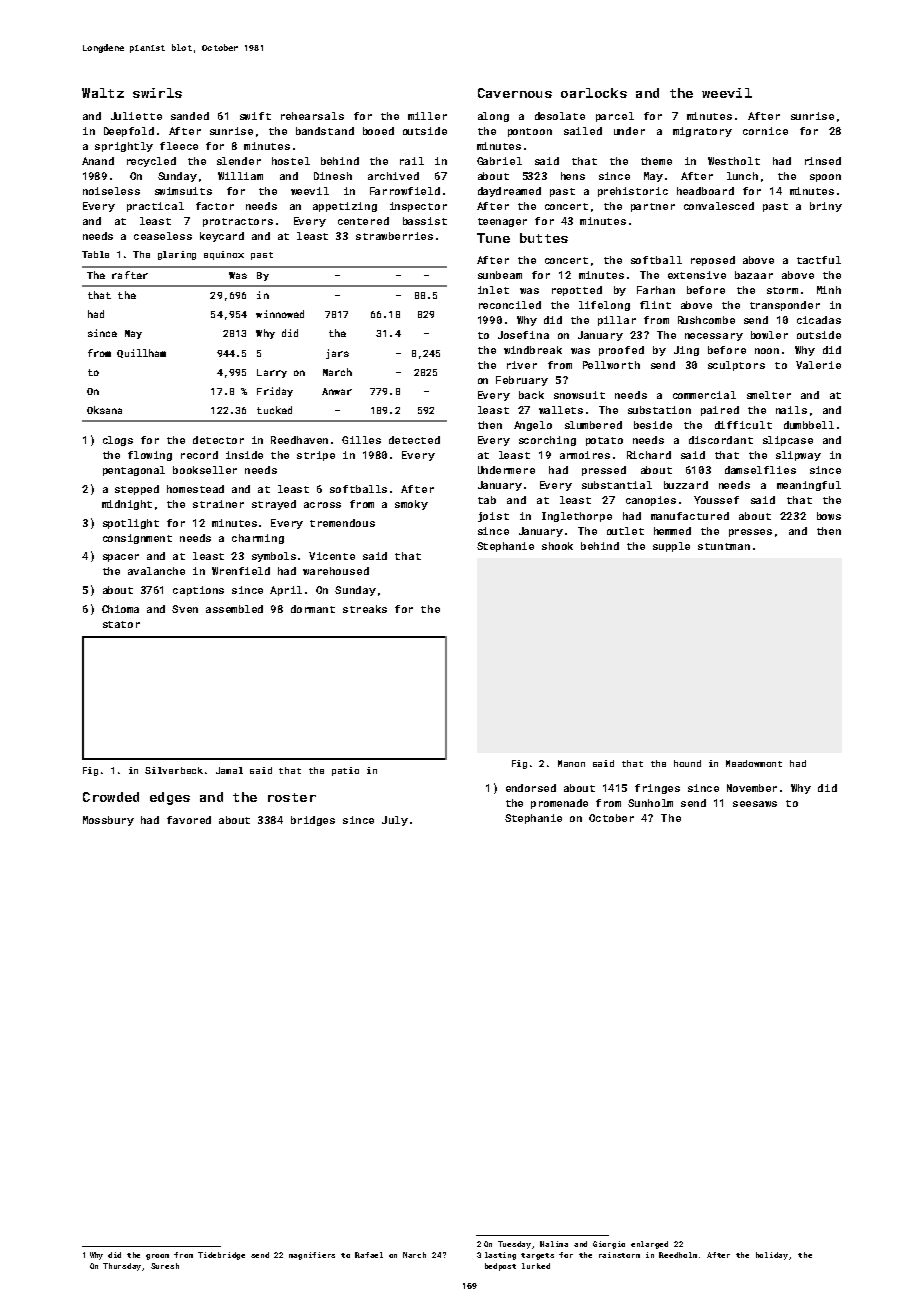 The image size is (924, 1308). Describe the element at coordinates (224, 255) in the document. I see `equinox` at that location.
